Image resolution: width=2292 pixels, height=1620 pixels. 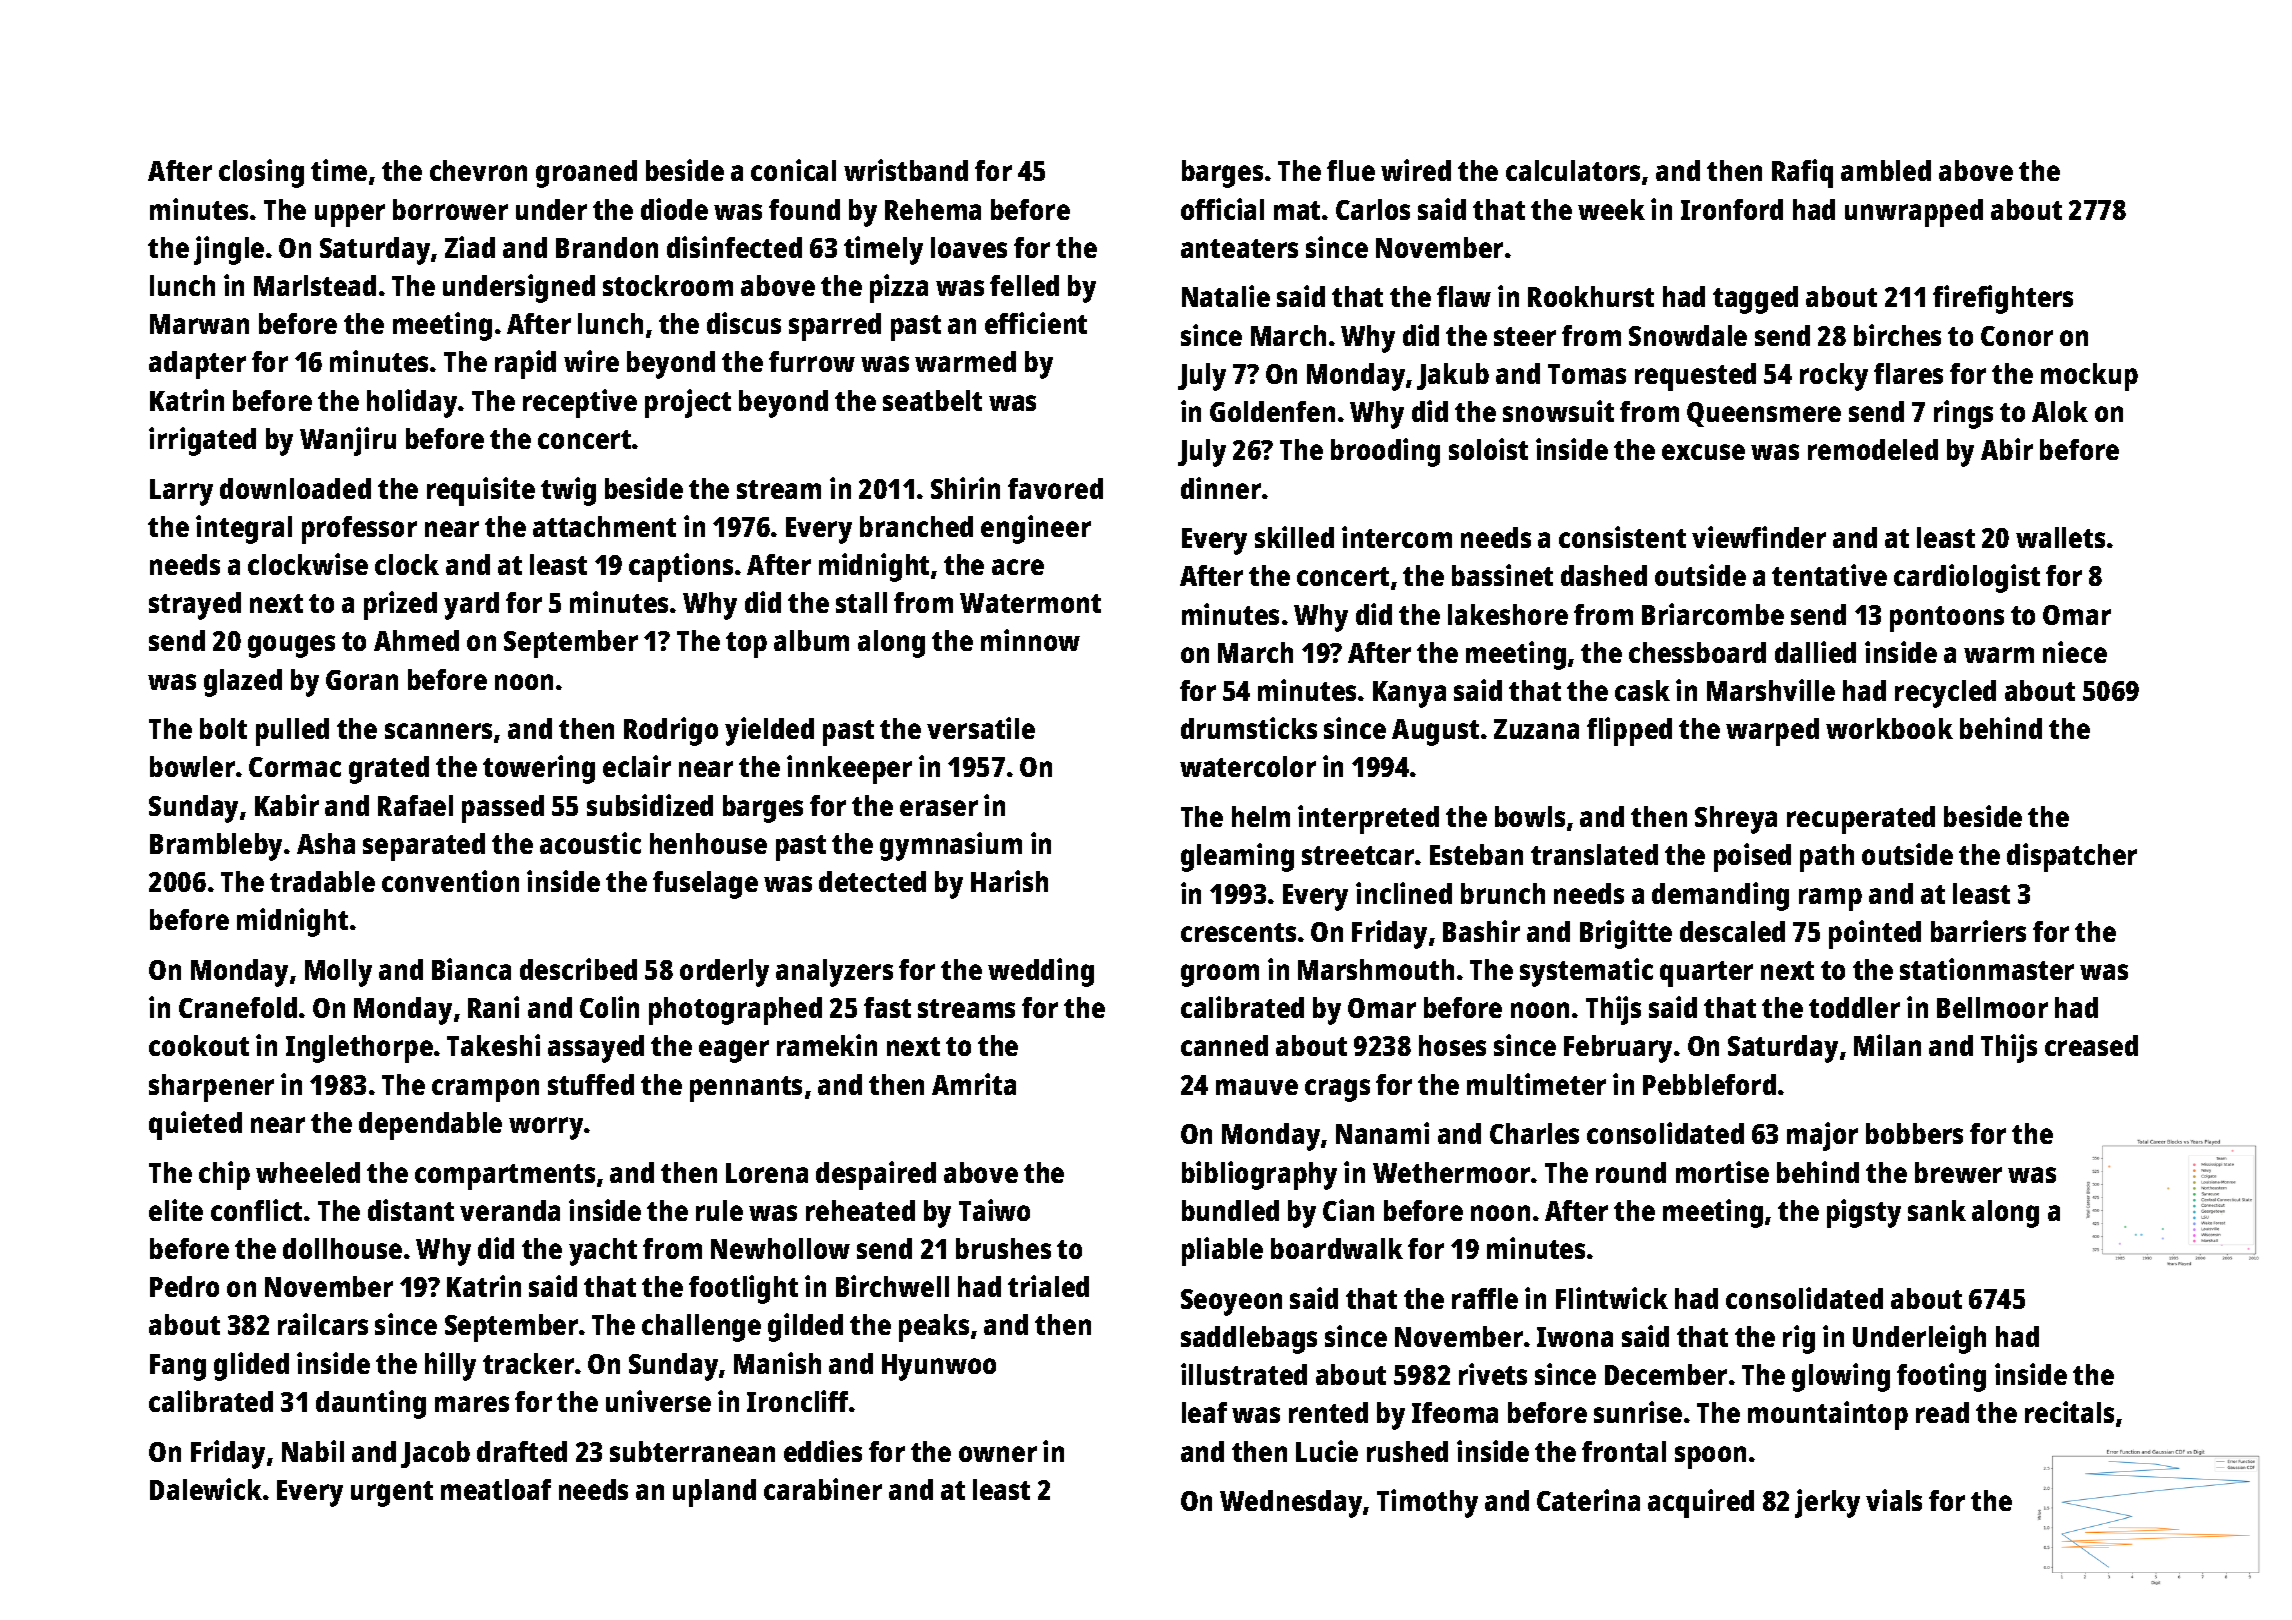 What do you see at coordinates (261, 173) in the page?
I see `closing` at bounding box center [261, 173].
